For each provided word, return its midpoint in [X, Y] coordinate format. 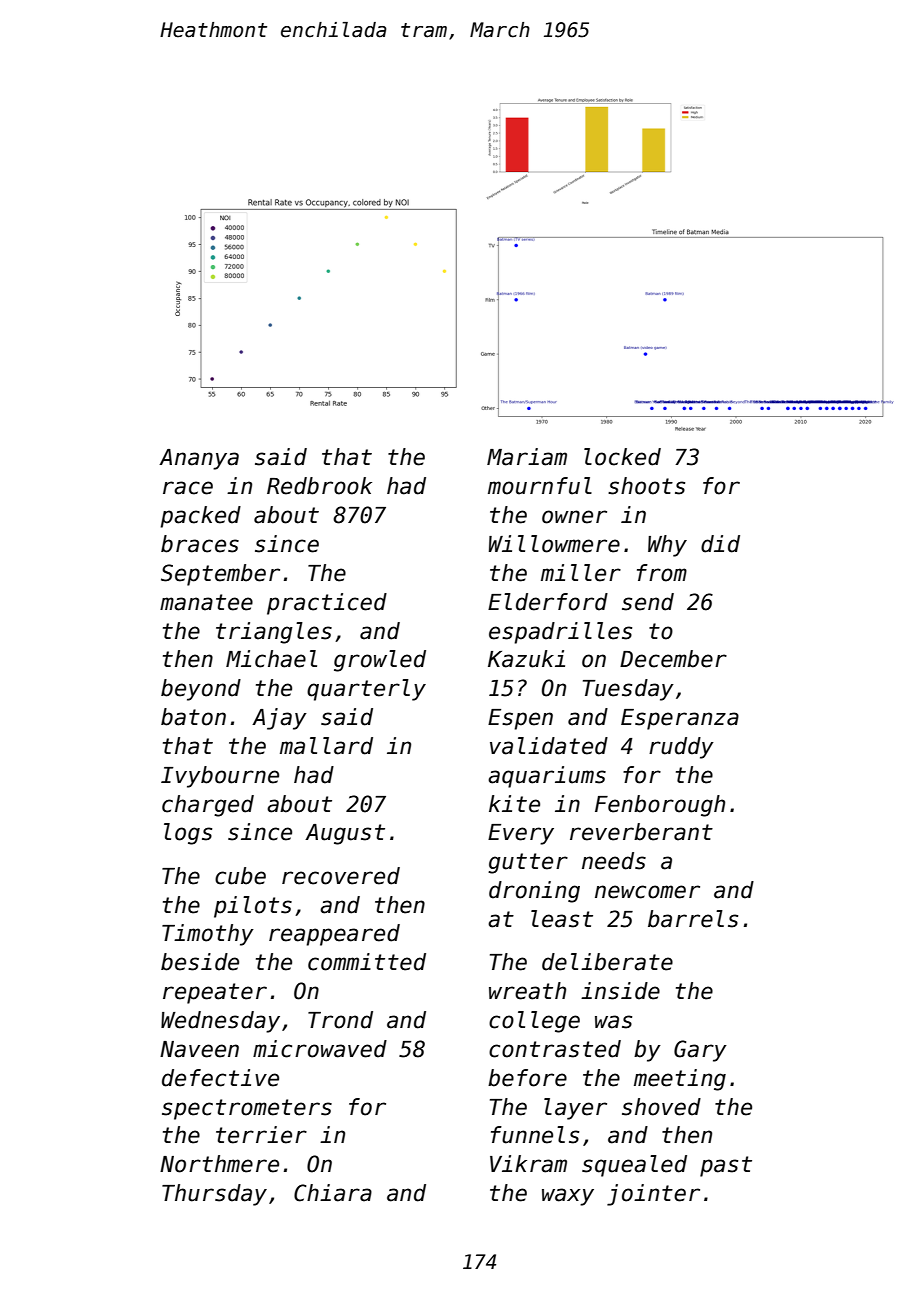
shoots [646, 486]
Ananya [199, 459]
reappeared [334, 935]
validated [549, 746]
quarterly [366, 690]
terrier [261, 1135]
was [613, 1022]
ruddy [681, 748]
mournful [540, 486]
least [562, 919]
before [527, 1078]
